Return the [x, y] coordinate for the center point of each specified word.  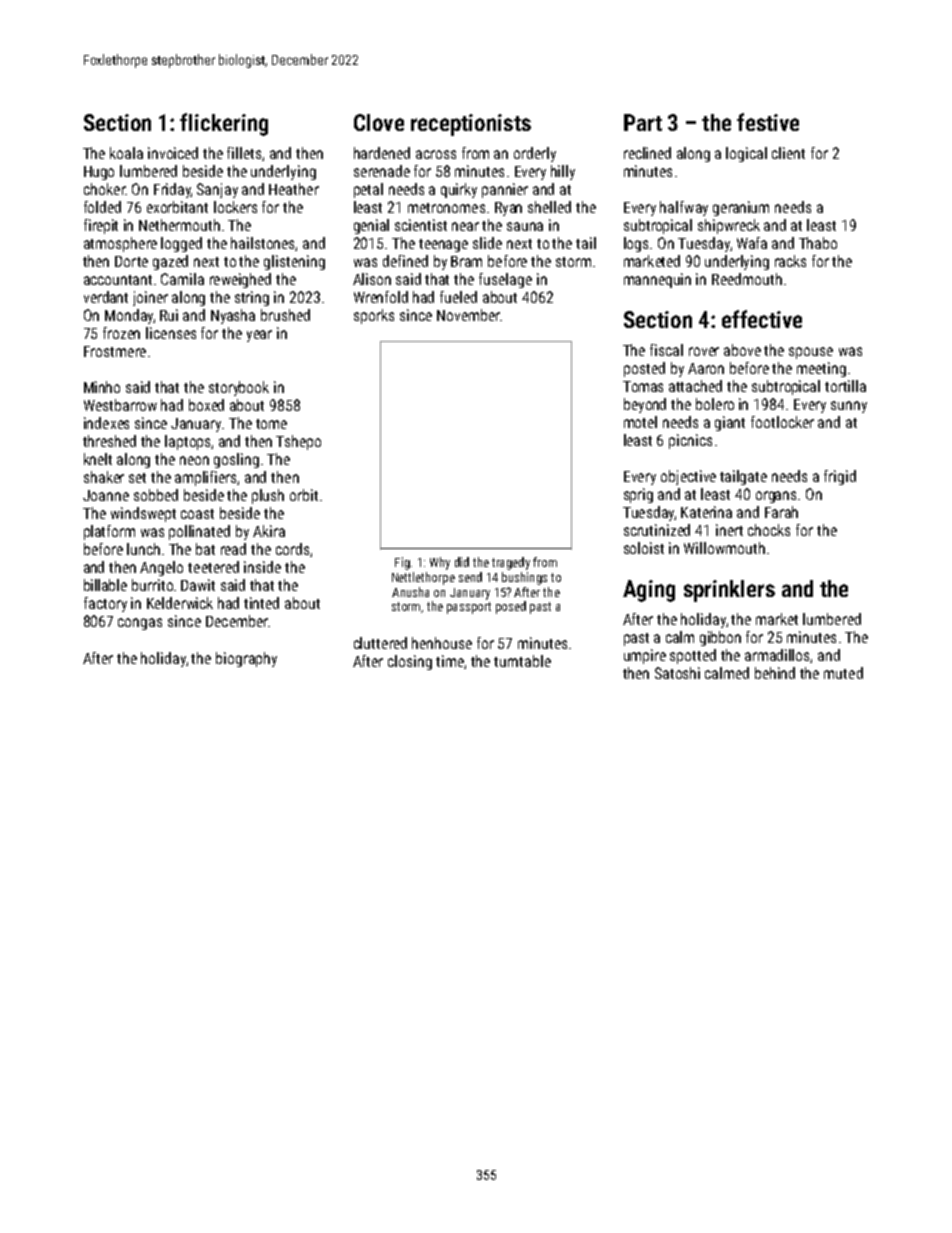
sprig [638, 495]
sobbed [156, 495]
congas [140, 624]
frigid [840, 477]
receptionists [471, 125]
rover [704, 351]
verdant [106, 297]
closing [410, 662]
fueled [458, 297]
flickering [224, 124]
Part [643, 122]
